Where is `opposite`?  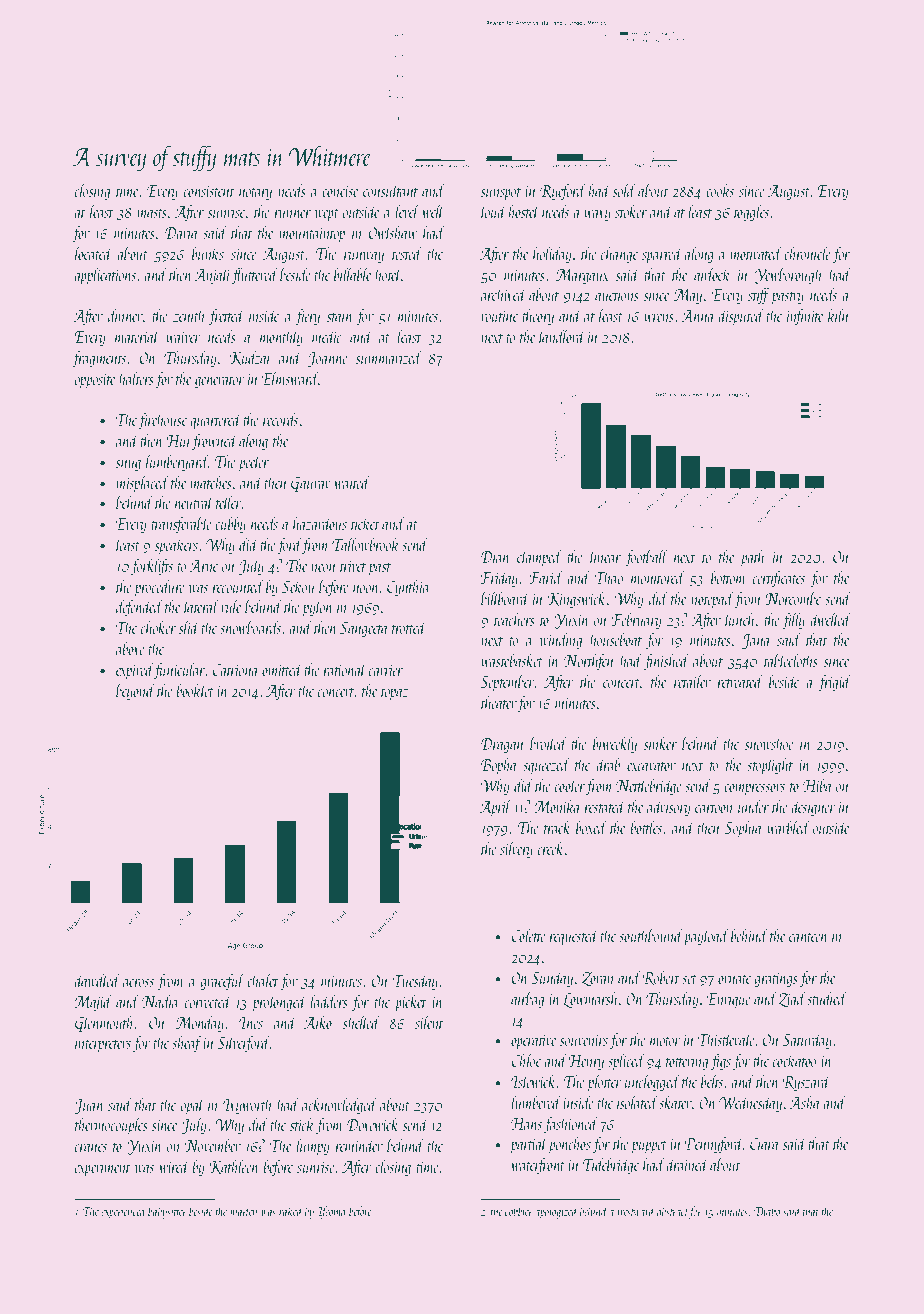
opposite is located at coordinates (95, 381).
